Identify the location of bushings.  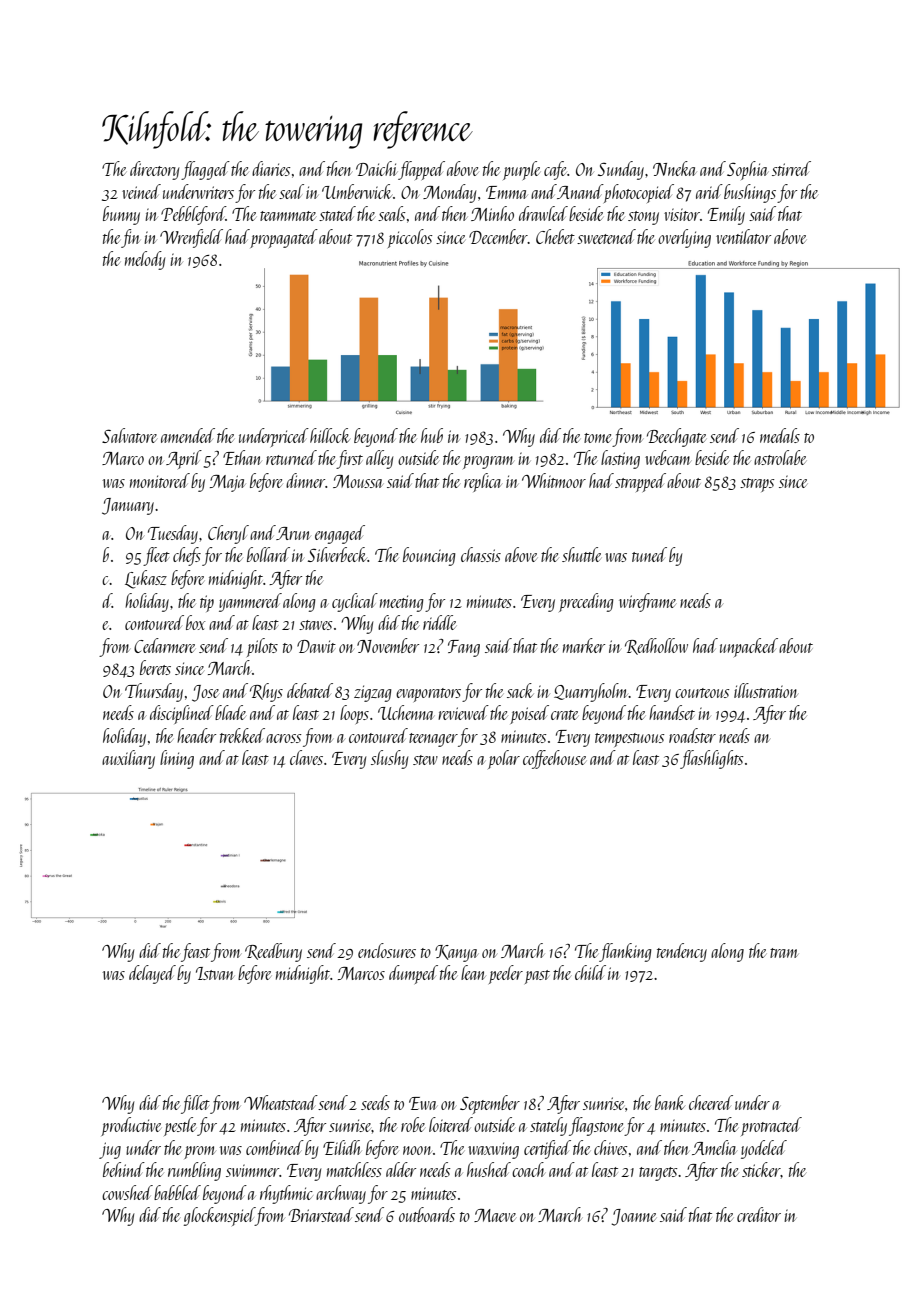
(750, 193).
